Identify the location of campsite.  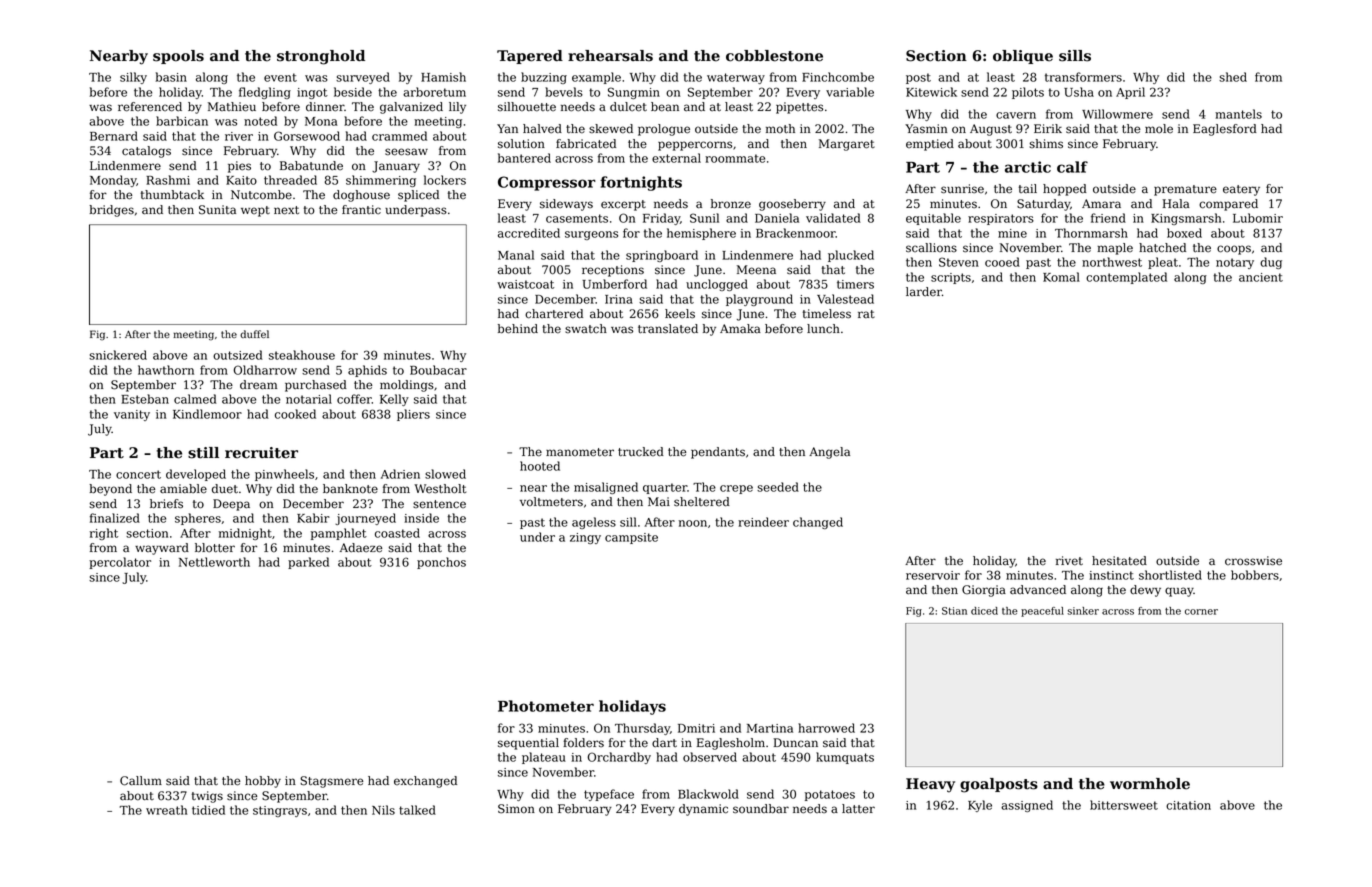
(631, 538).
